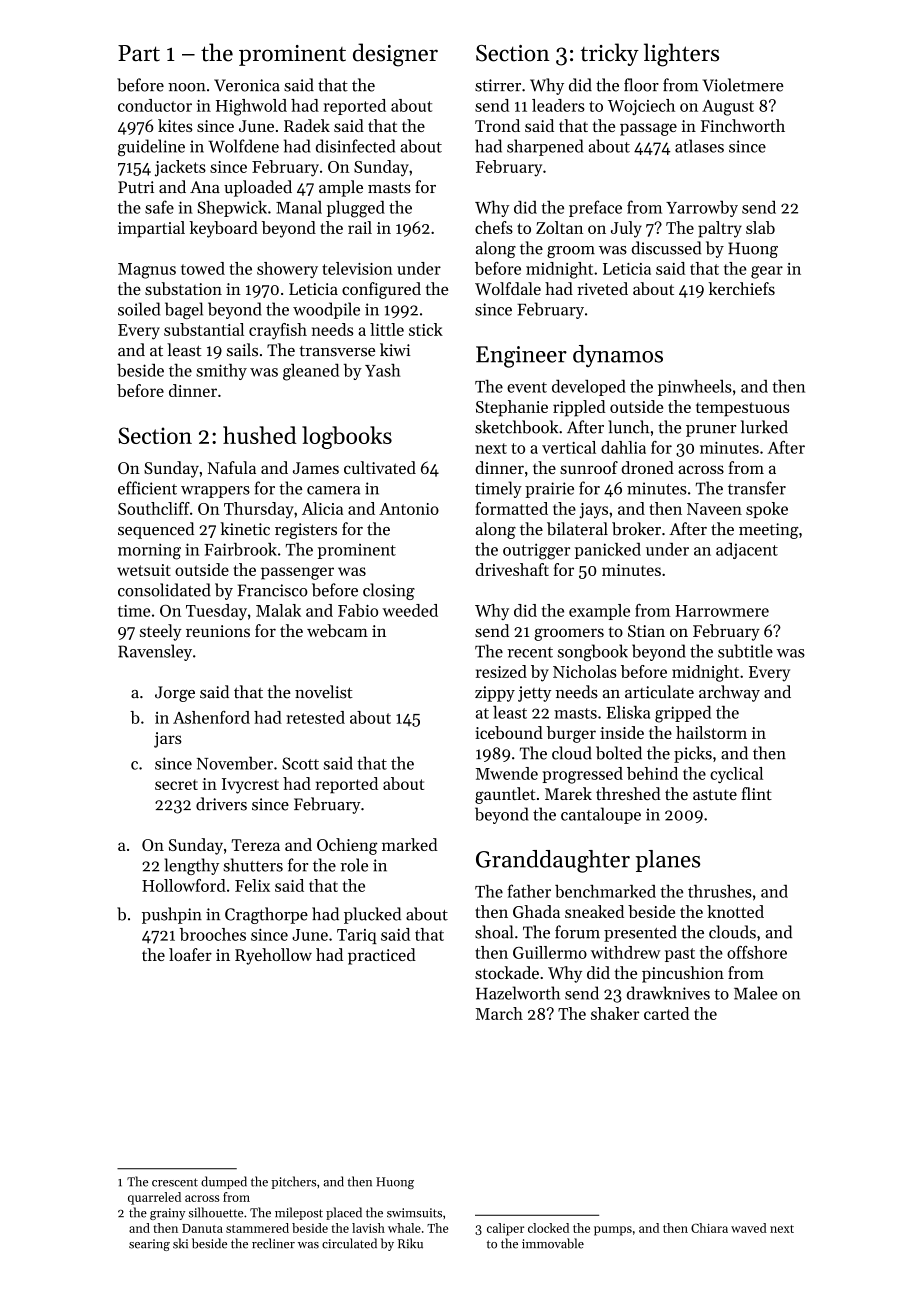 Image resolution: width=924 pixels, height=1308 pixels. Describe the element at coordinates (549, 490) in the screenshot. I see `prairie` at that location.
